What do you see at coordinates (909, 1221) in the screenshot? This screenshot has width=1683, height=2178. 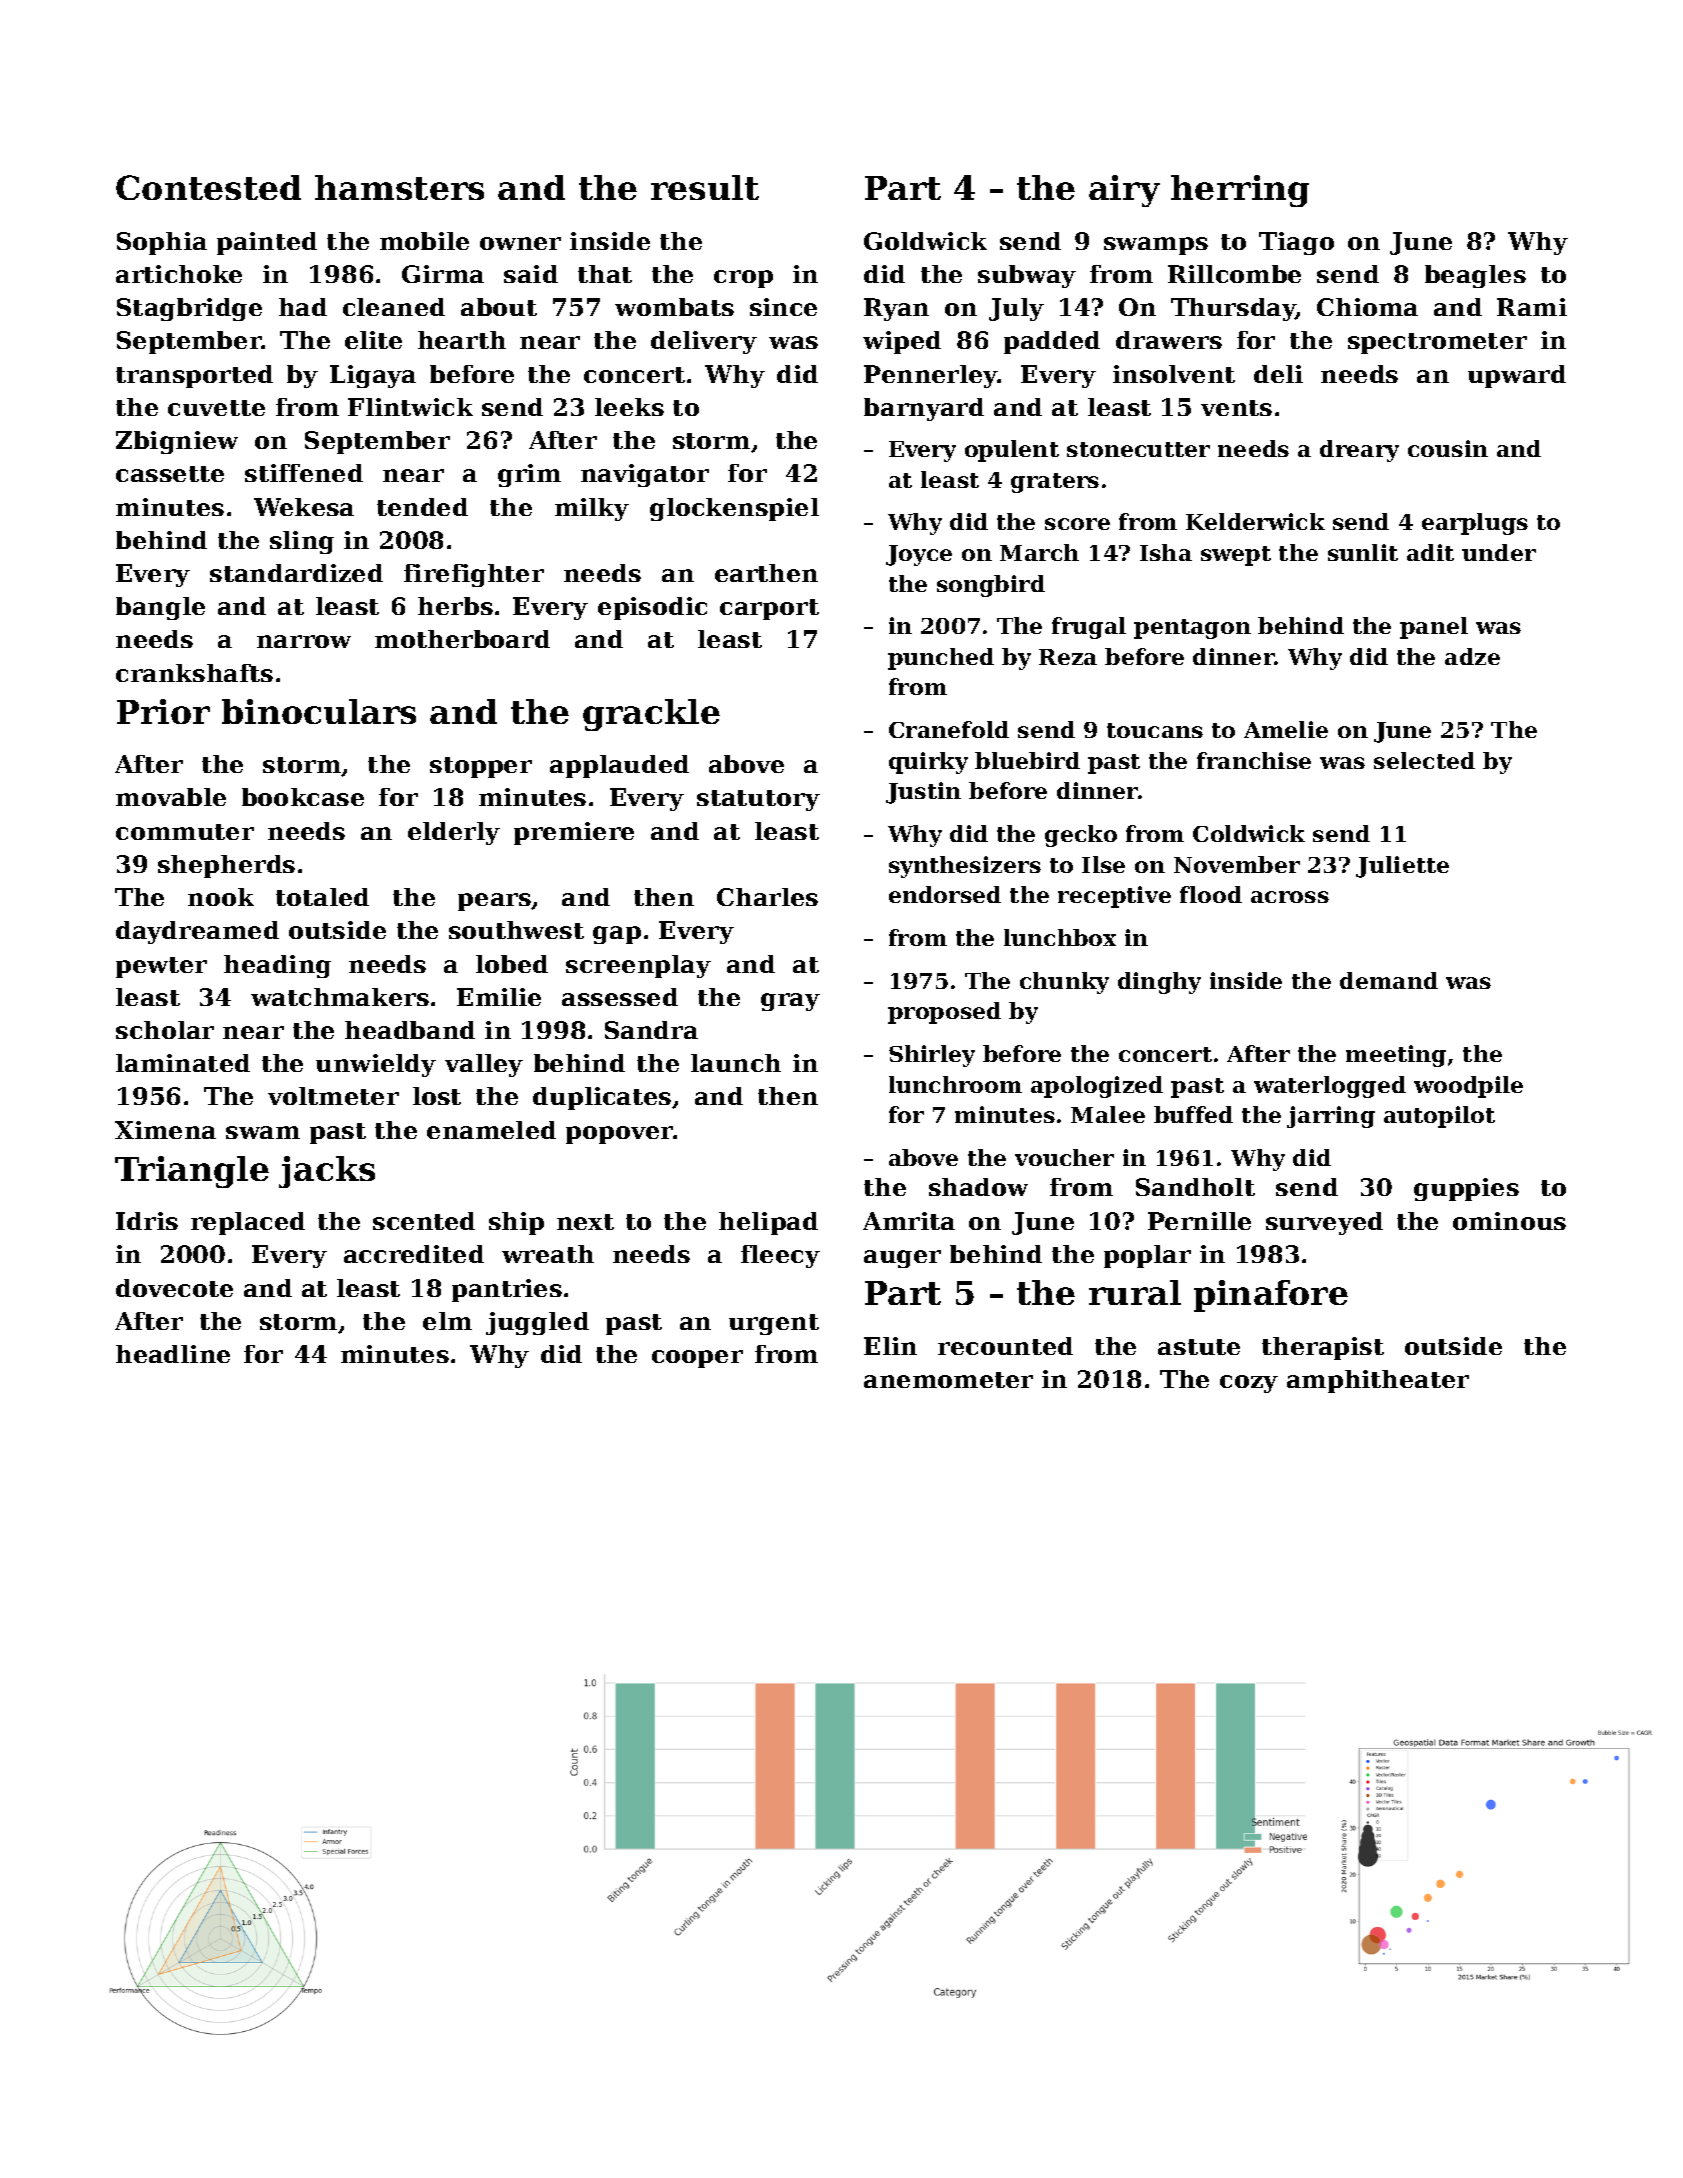 I see `Amrita` at bounding box center [909, 1221].
